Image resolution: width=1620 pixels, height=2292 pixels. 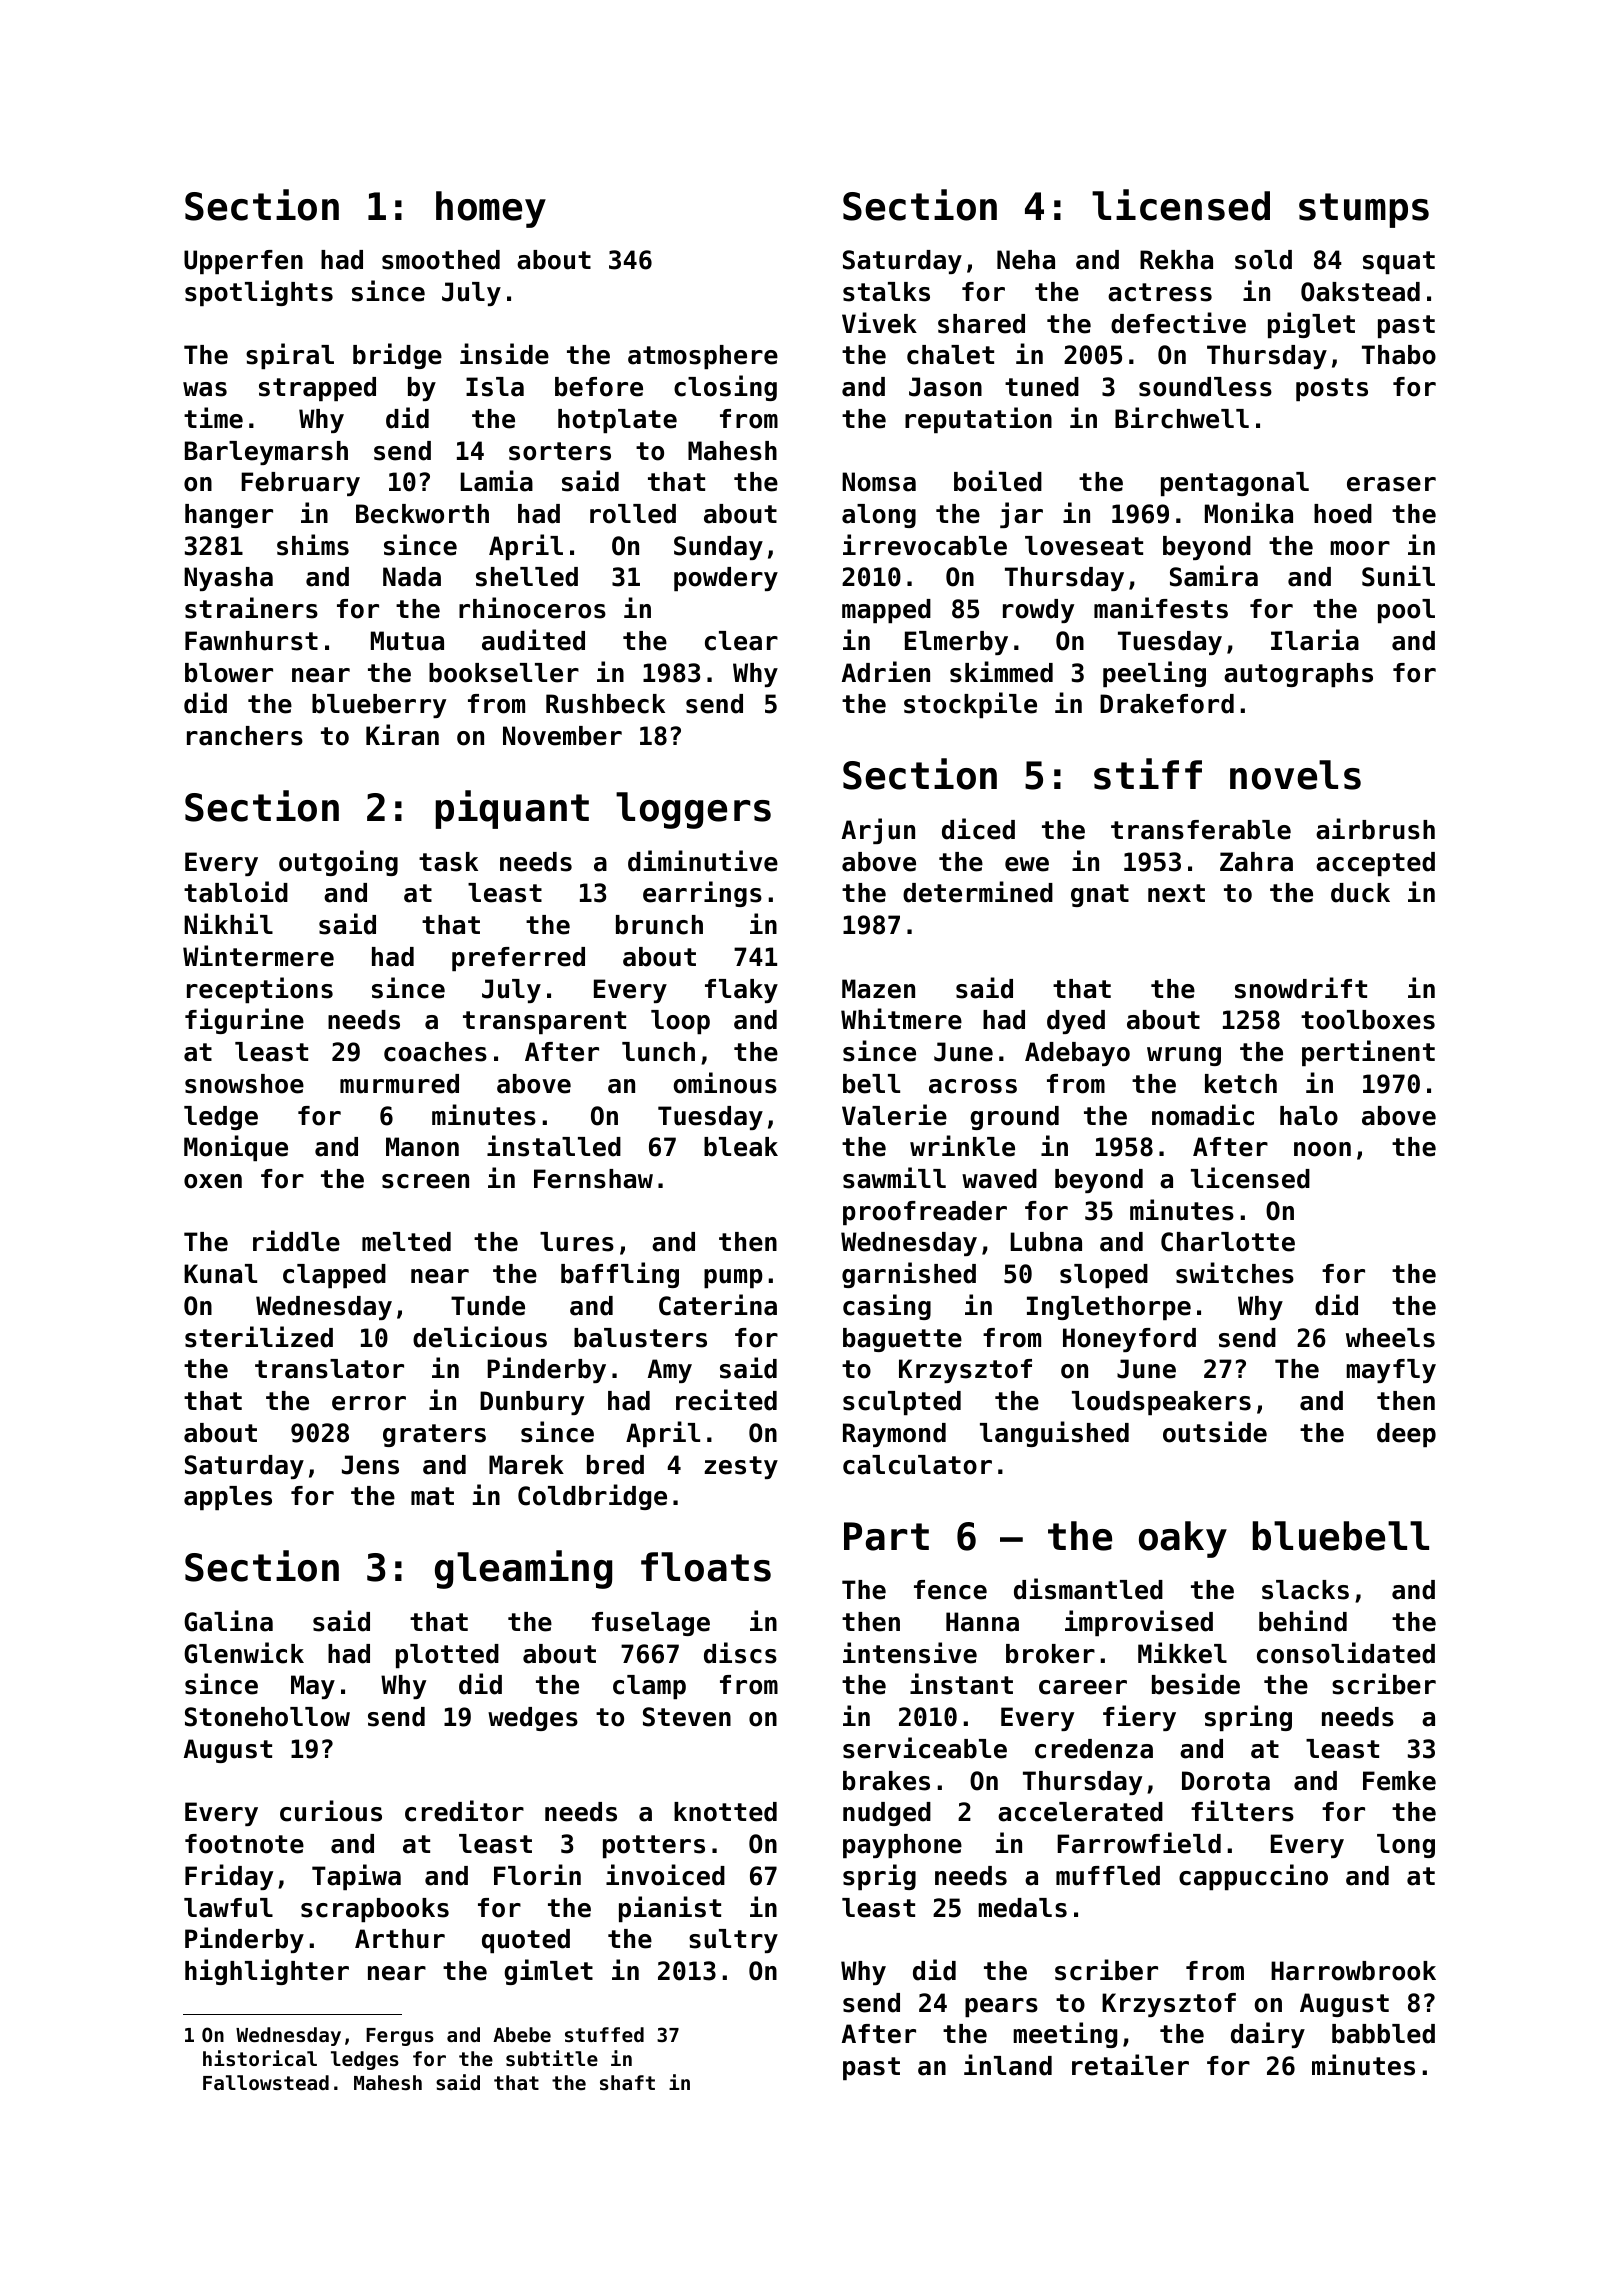 I want to click on subtitle, so click(x=552, y=2058).
